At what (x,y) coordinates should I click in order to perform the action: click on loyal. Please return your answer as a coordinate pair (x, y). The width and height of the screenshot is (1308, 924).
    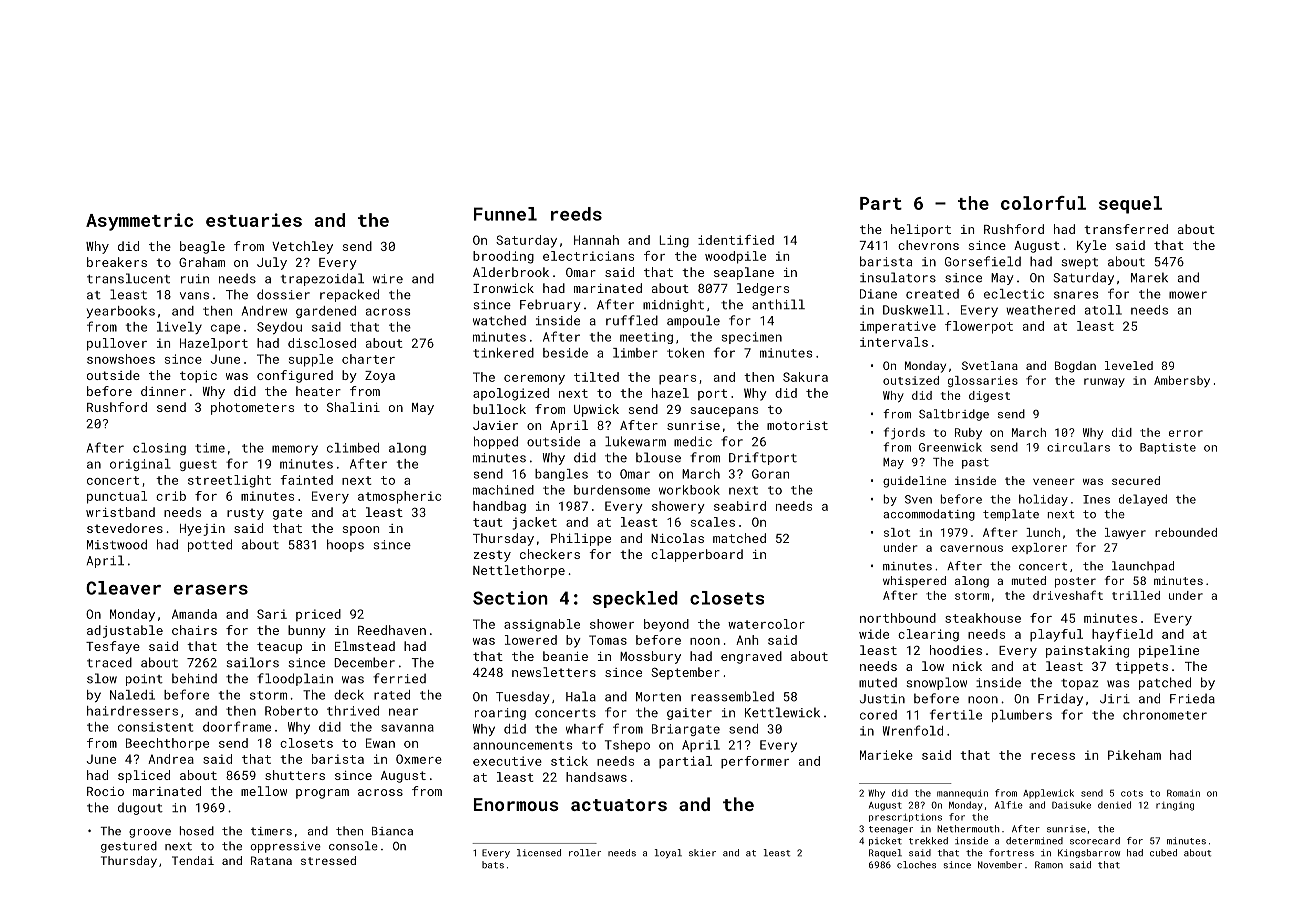
    Looking at the image, I should click on (668, 853).
